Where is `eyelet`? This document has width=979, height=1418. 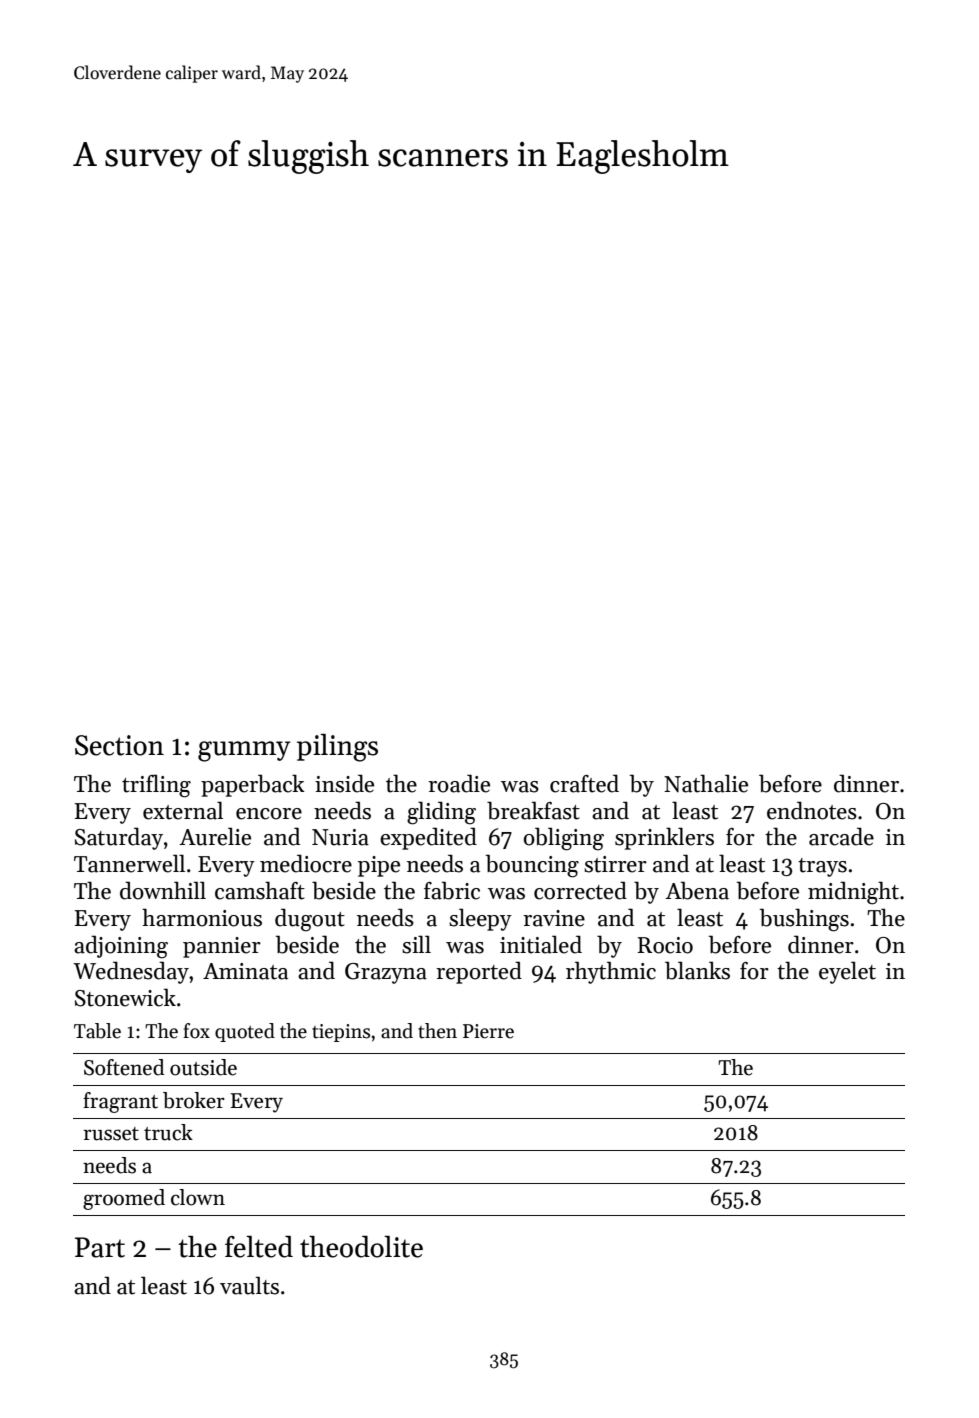
eyelet is located at coordinates (847, 972).
